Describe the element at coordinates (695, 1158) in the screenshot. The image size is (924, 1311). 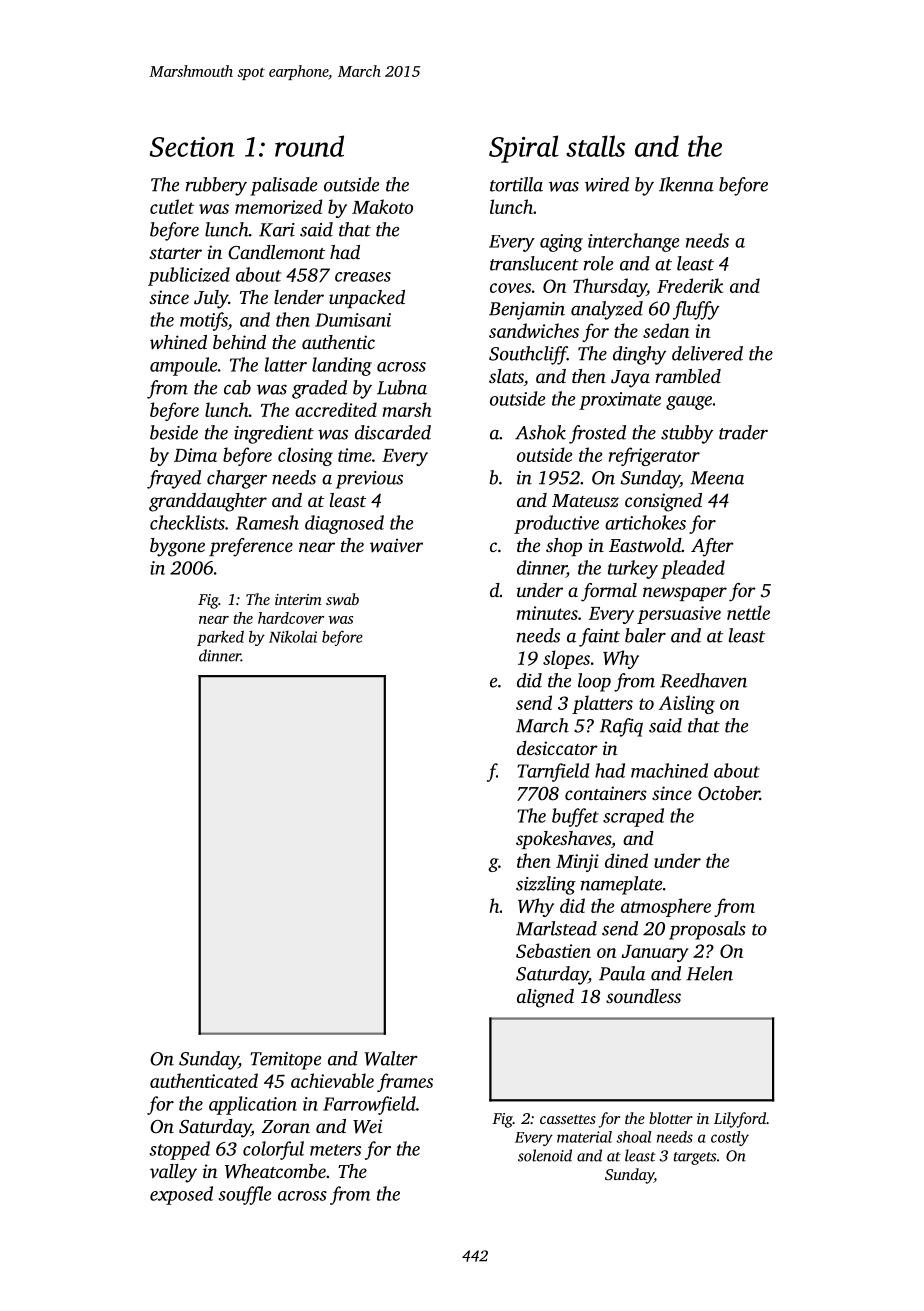
I see `targets` at that location.
